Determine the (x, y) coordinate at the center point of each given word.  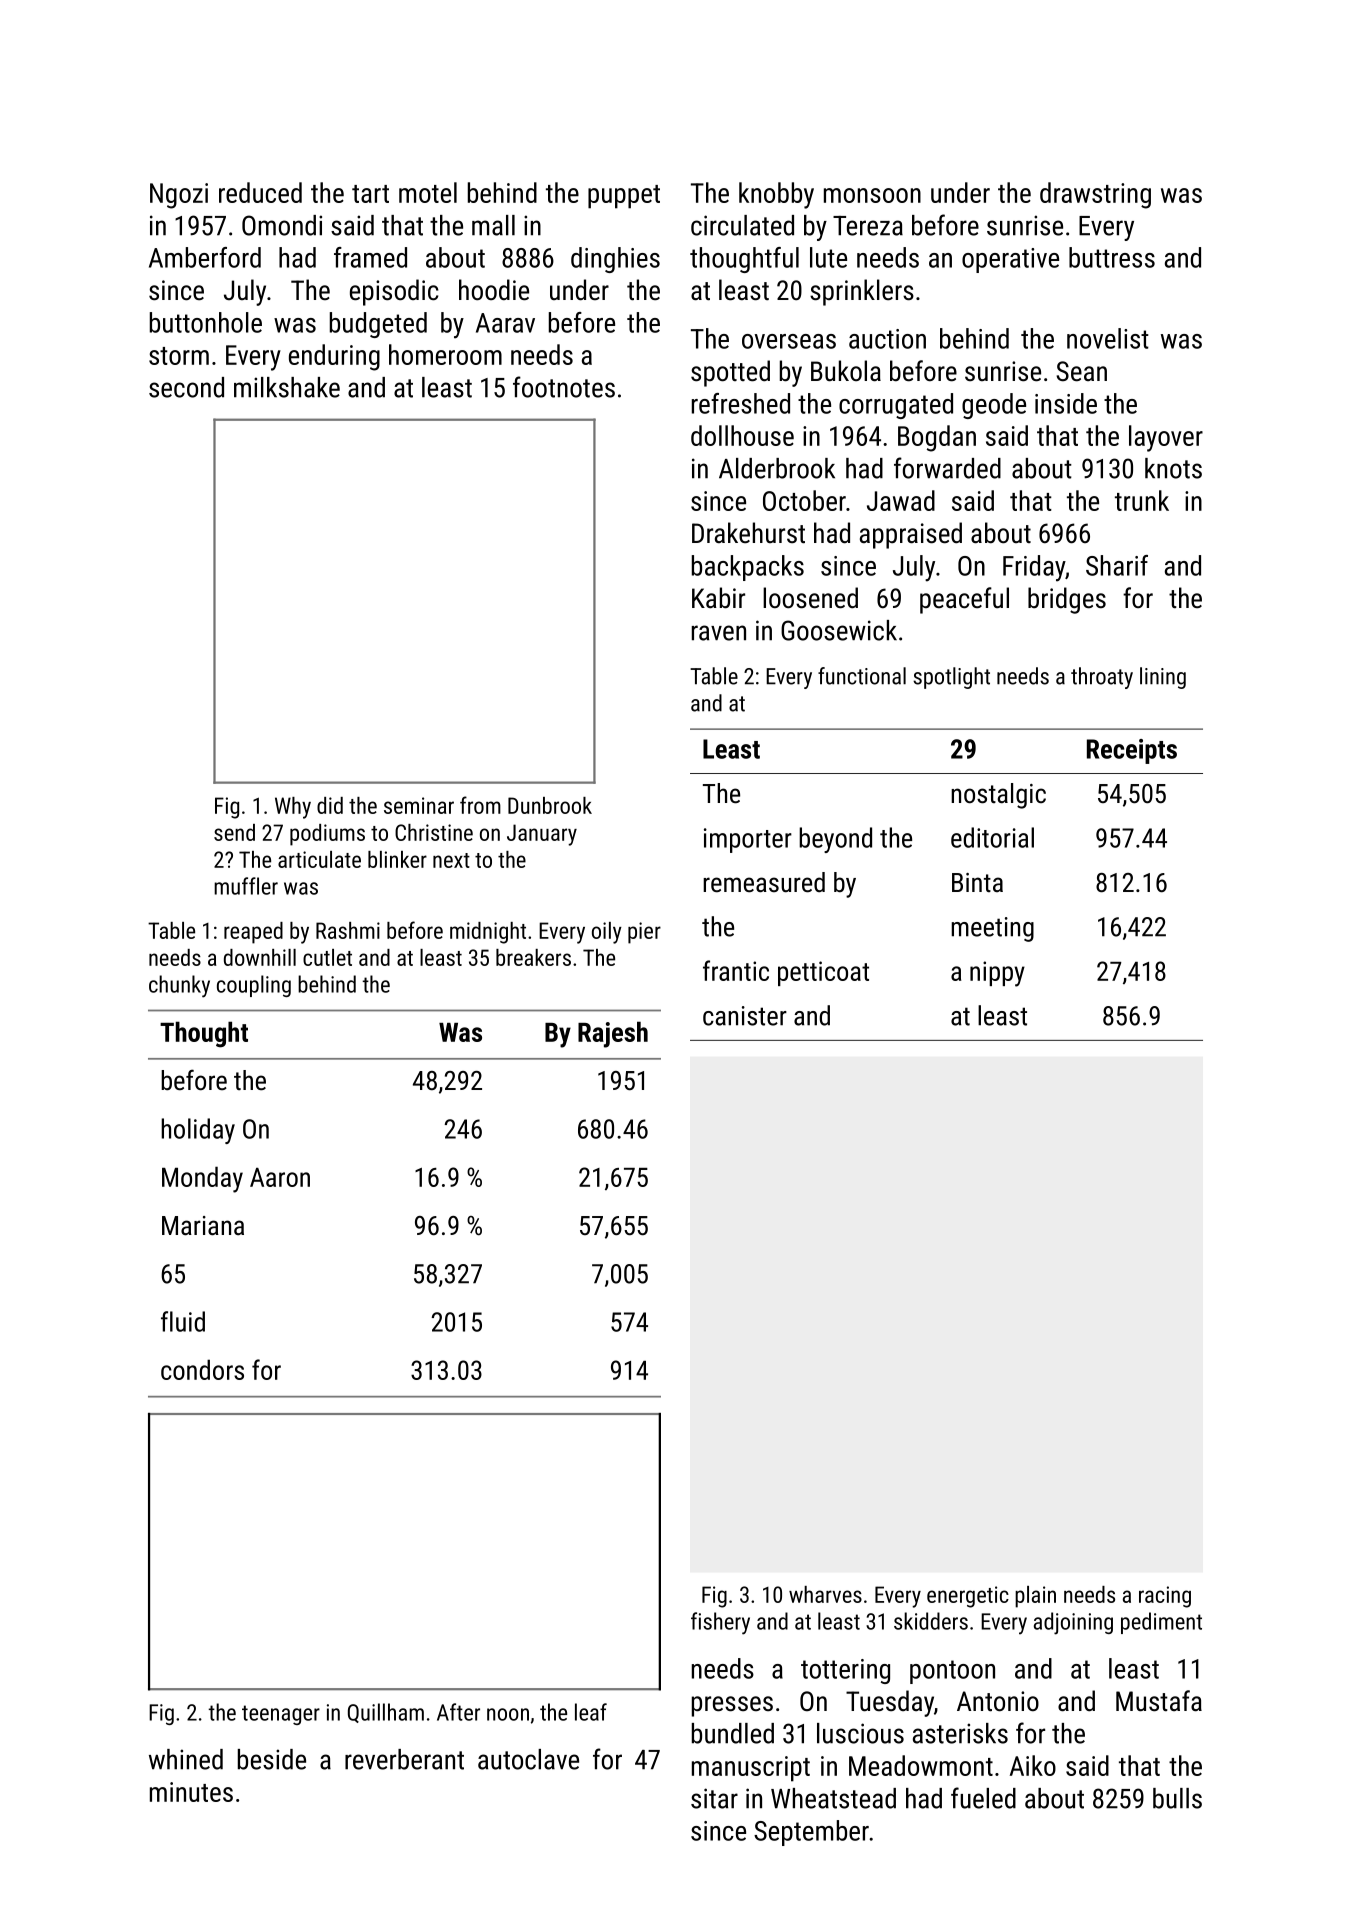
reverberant (404, 1759)
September (811, 1833)
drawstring (1095, 195)
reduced (260, 192)
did (330, 805)
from (480, 805)
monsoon (872, 195)
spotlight (951, 678)
